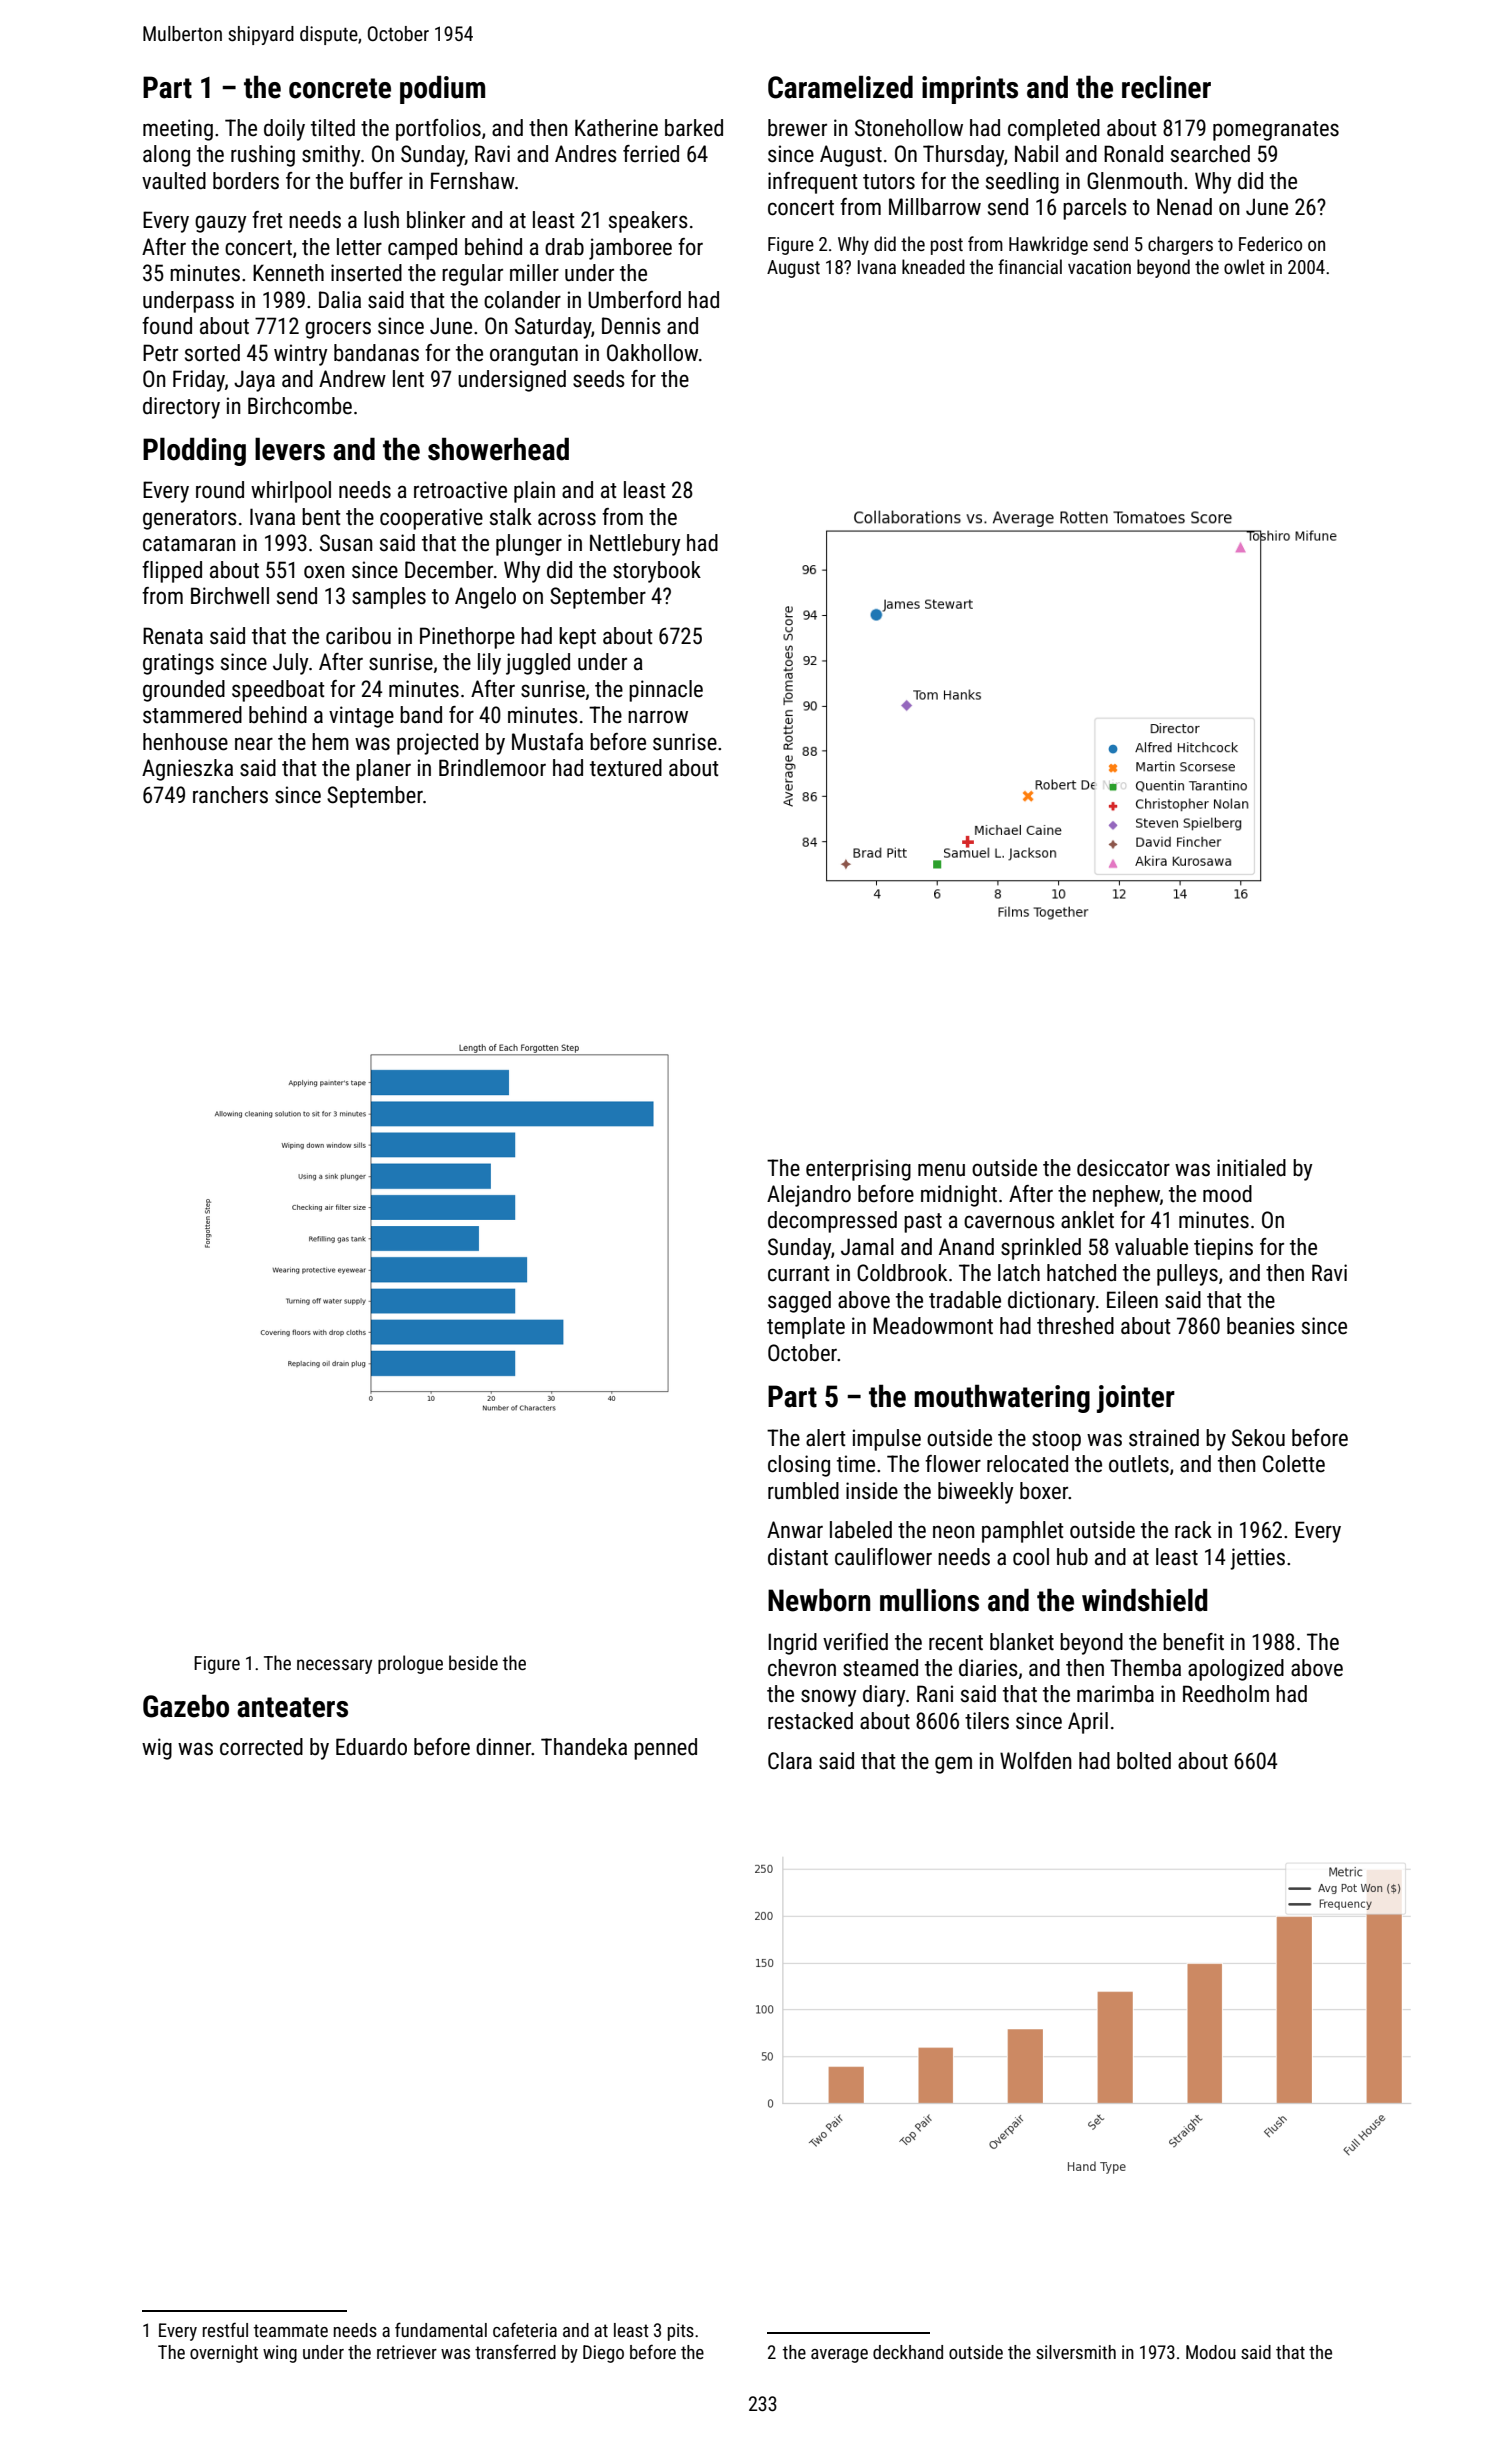 This document has width=1496, height=2464. Describe the element at coordinates (681, 2332) in the document. I see `pits` at that location.
